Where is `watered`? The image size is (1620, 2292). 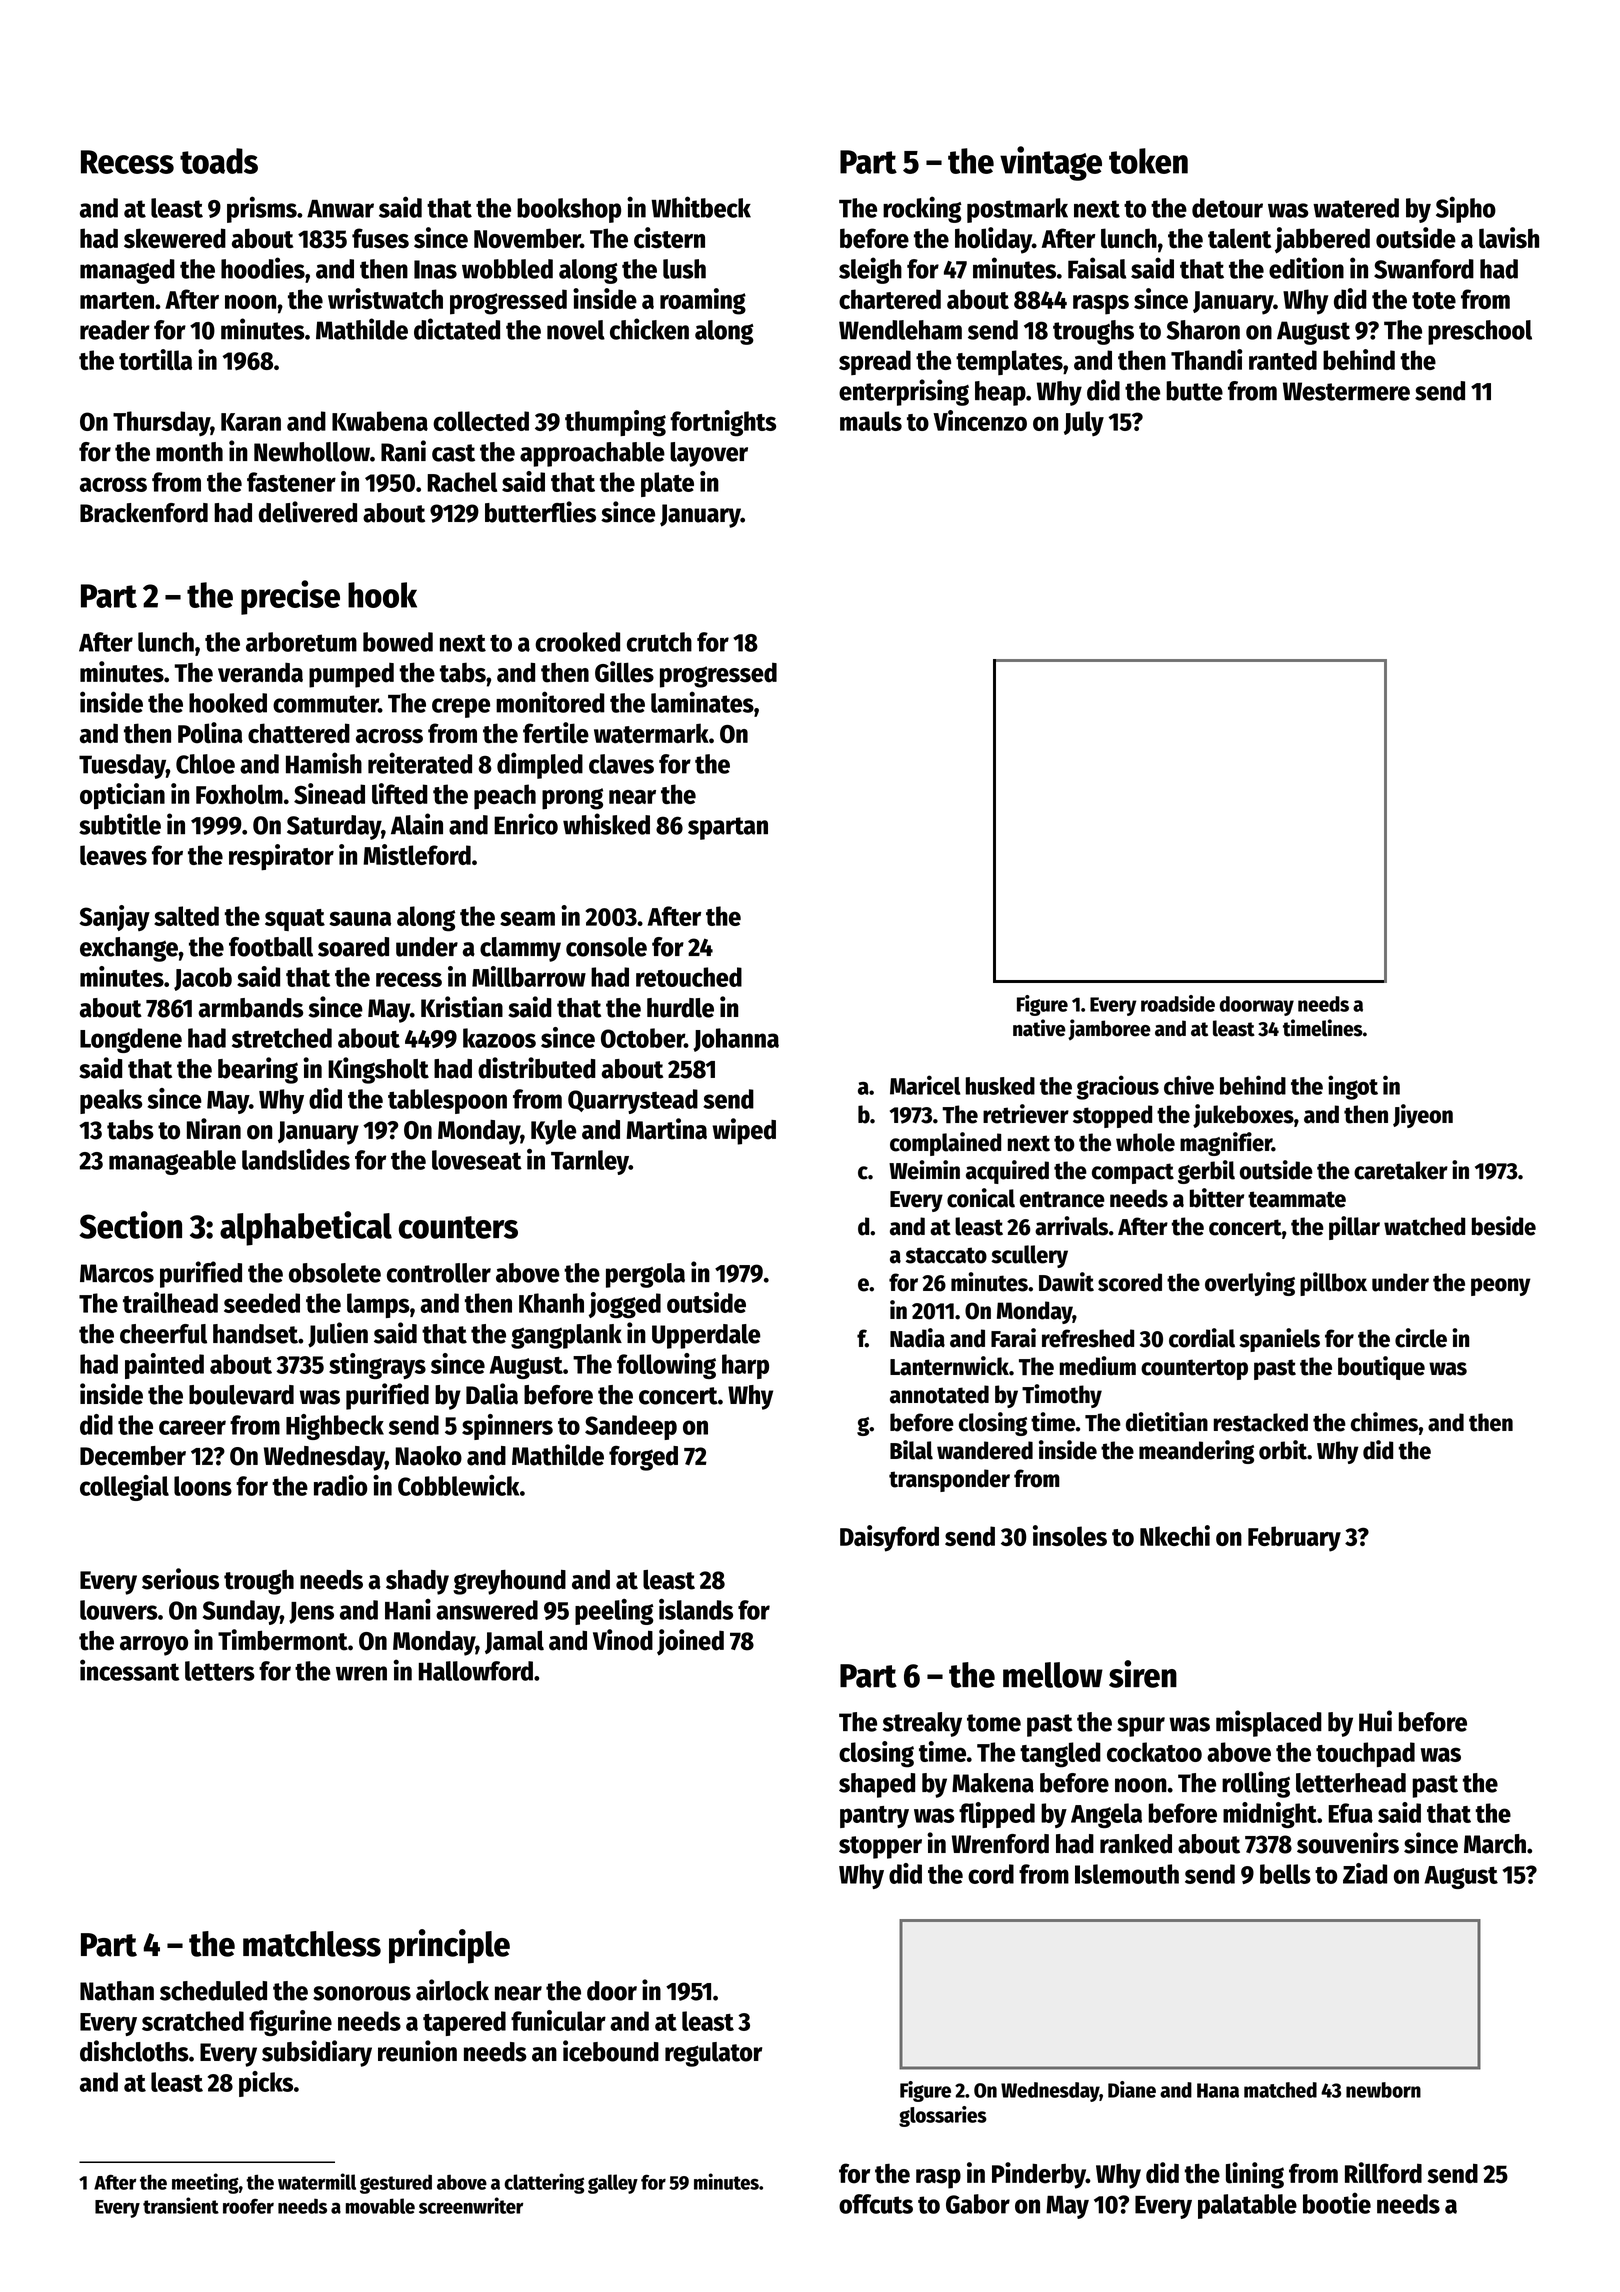
watered is located at coordinates (1356, 208).
